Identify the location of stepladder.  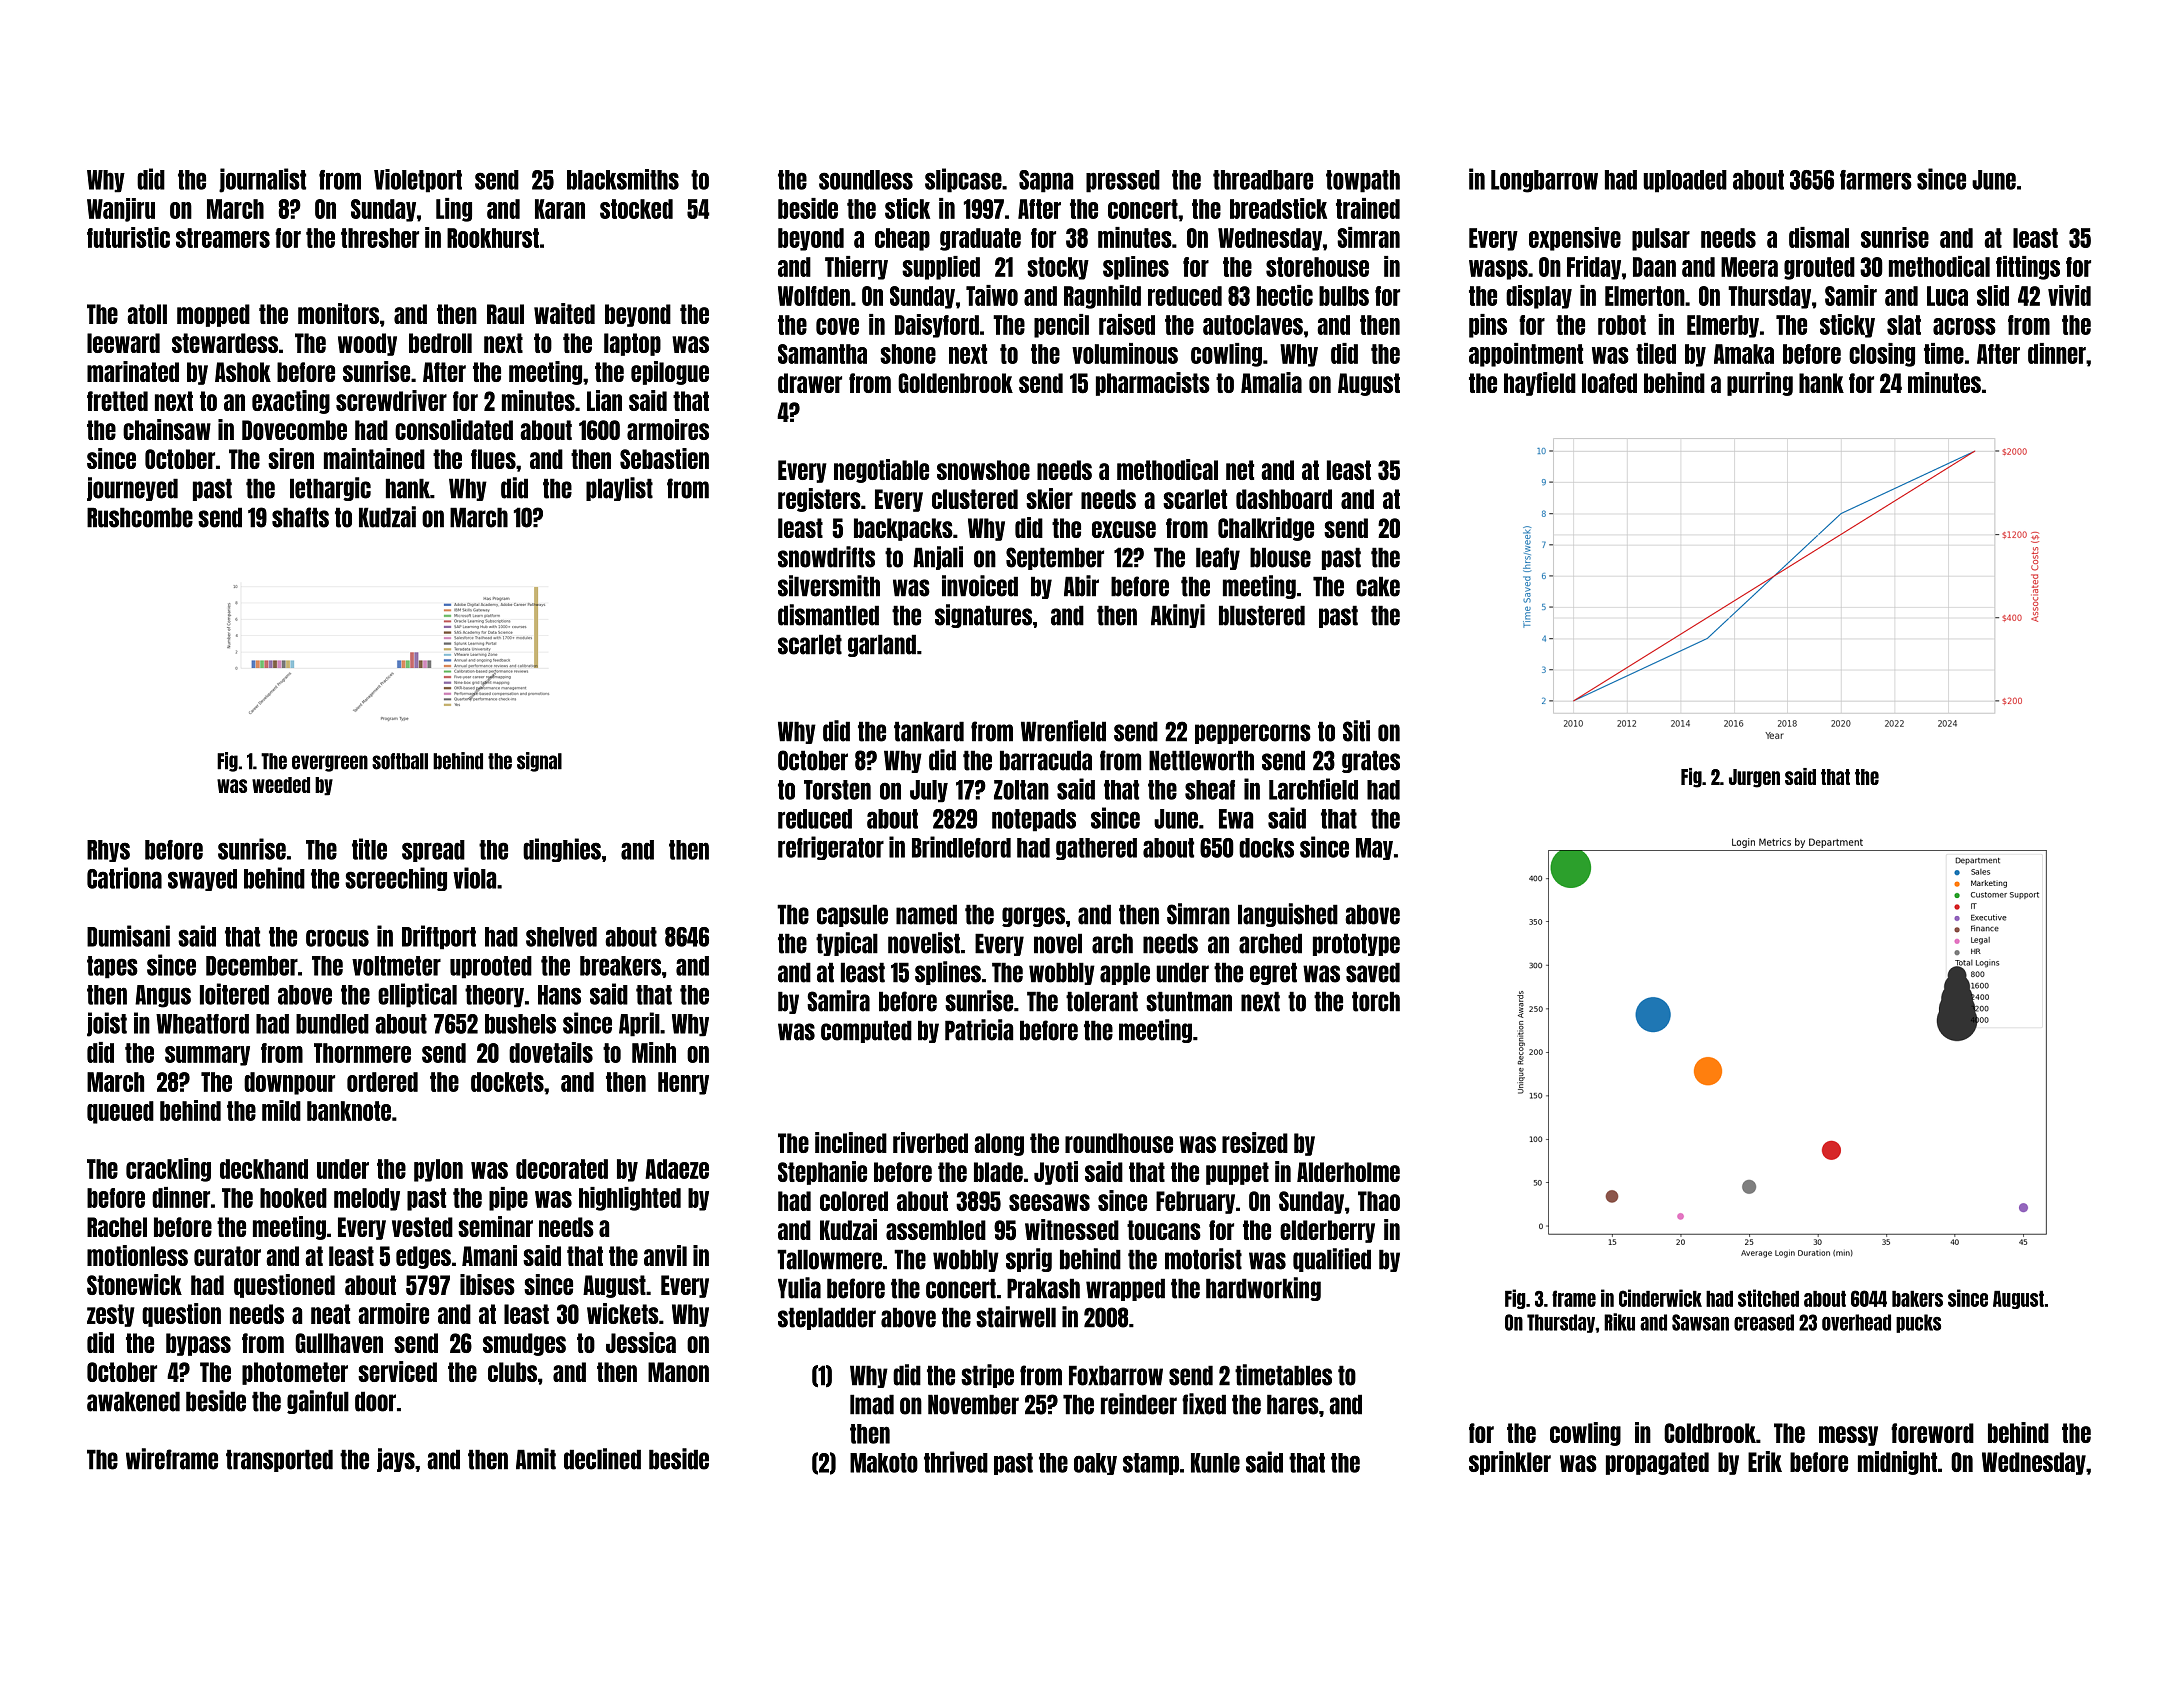
(827, 1318).
